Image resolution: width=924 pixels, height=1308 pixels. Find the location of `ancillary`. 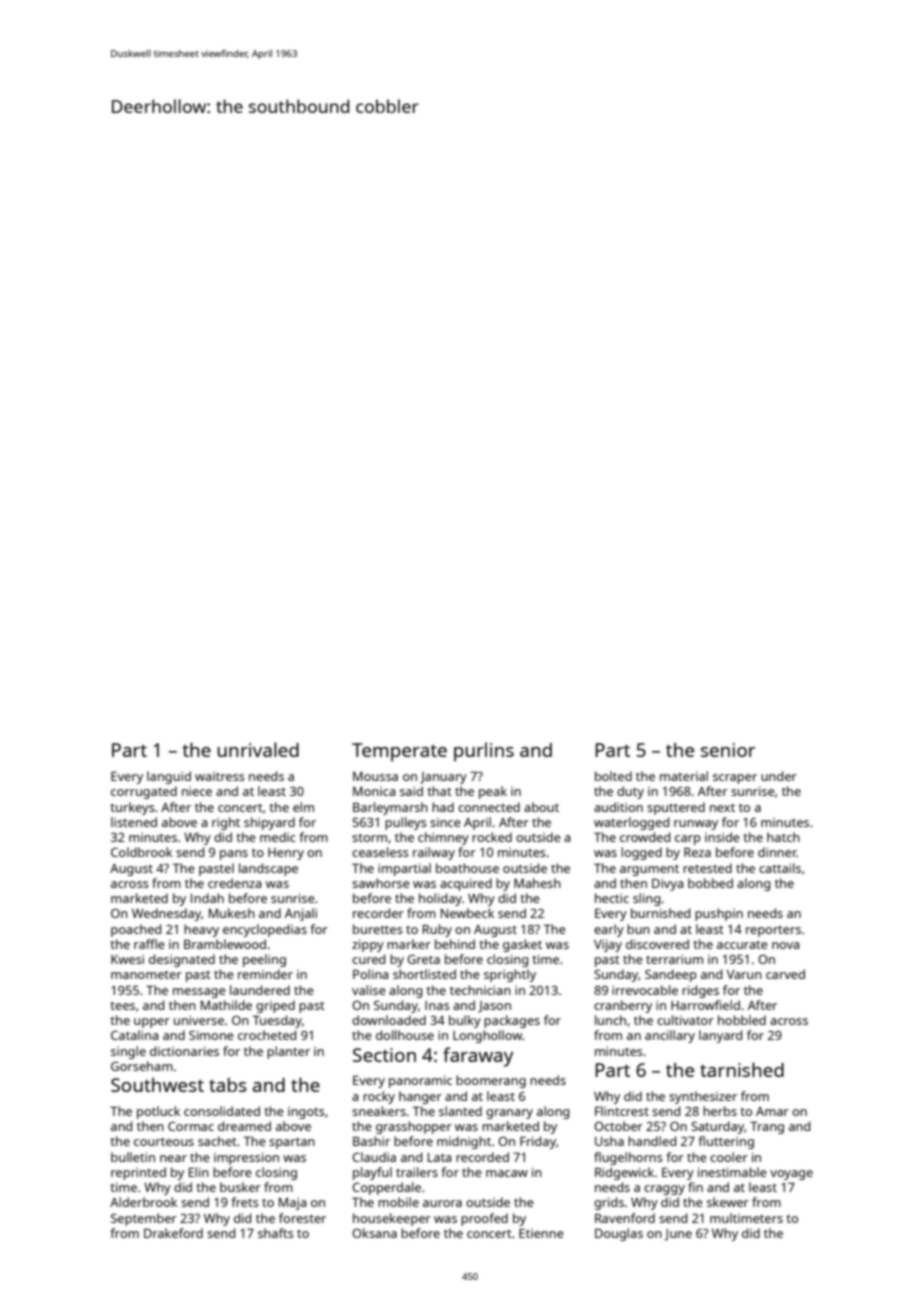

ancillary is located at coordinates (670, 1036).
